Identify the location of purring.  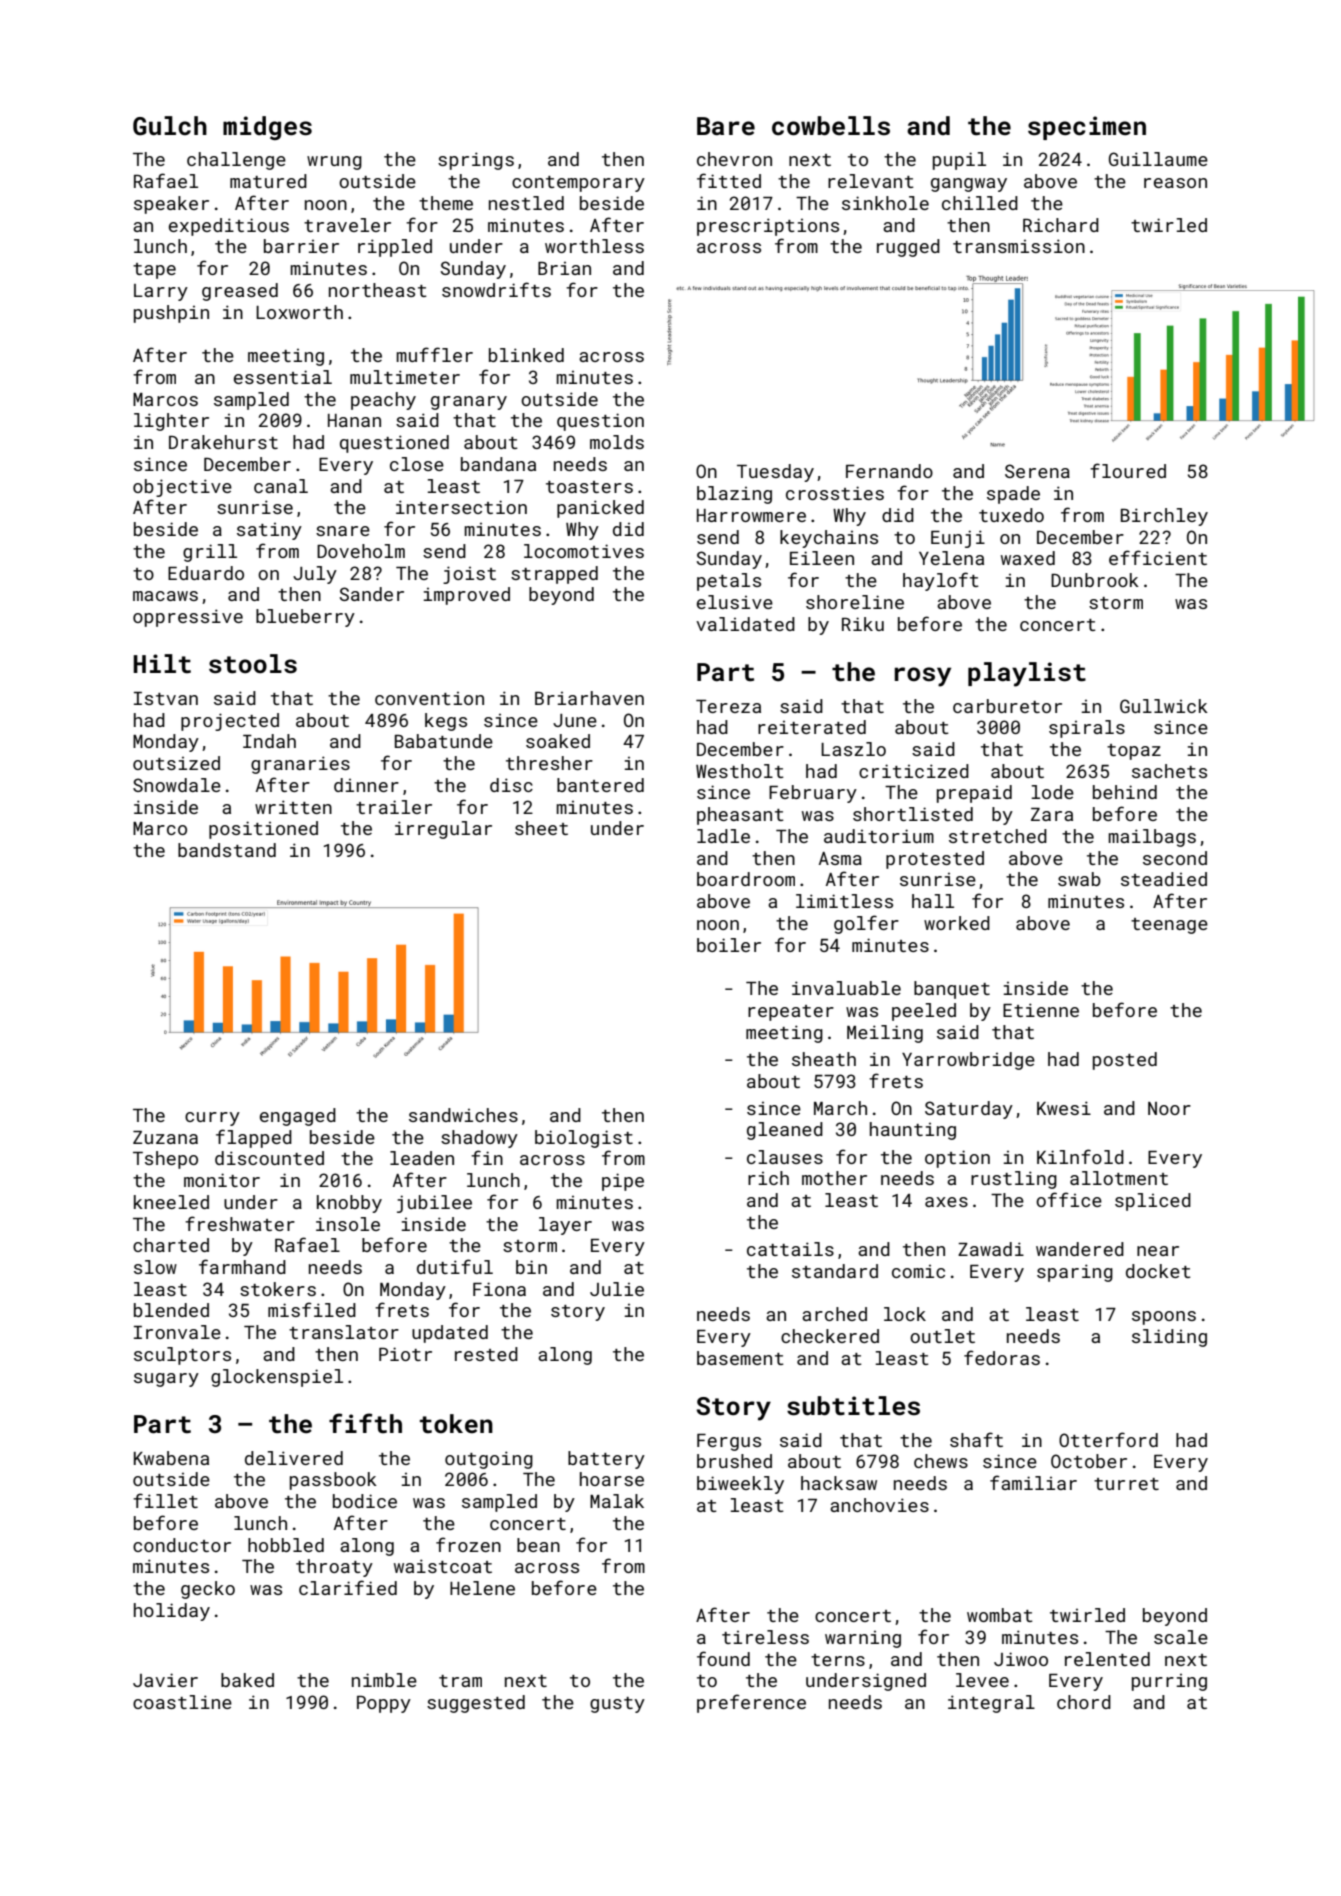
(1169, 1682).
